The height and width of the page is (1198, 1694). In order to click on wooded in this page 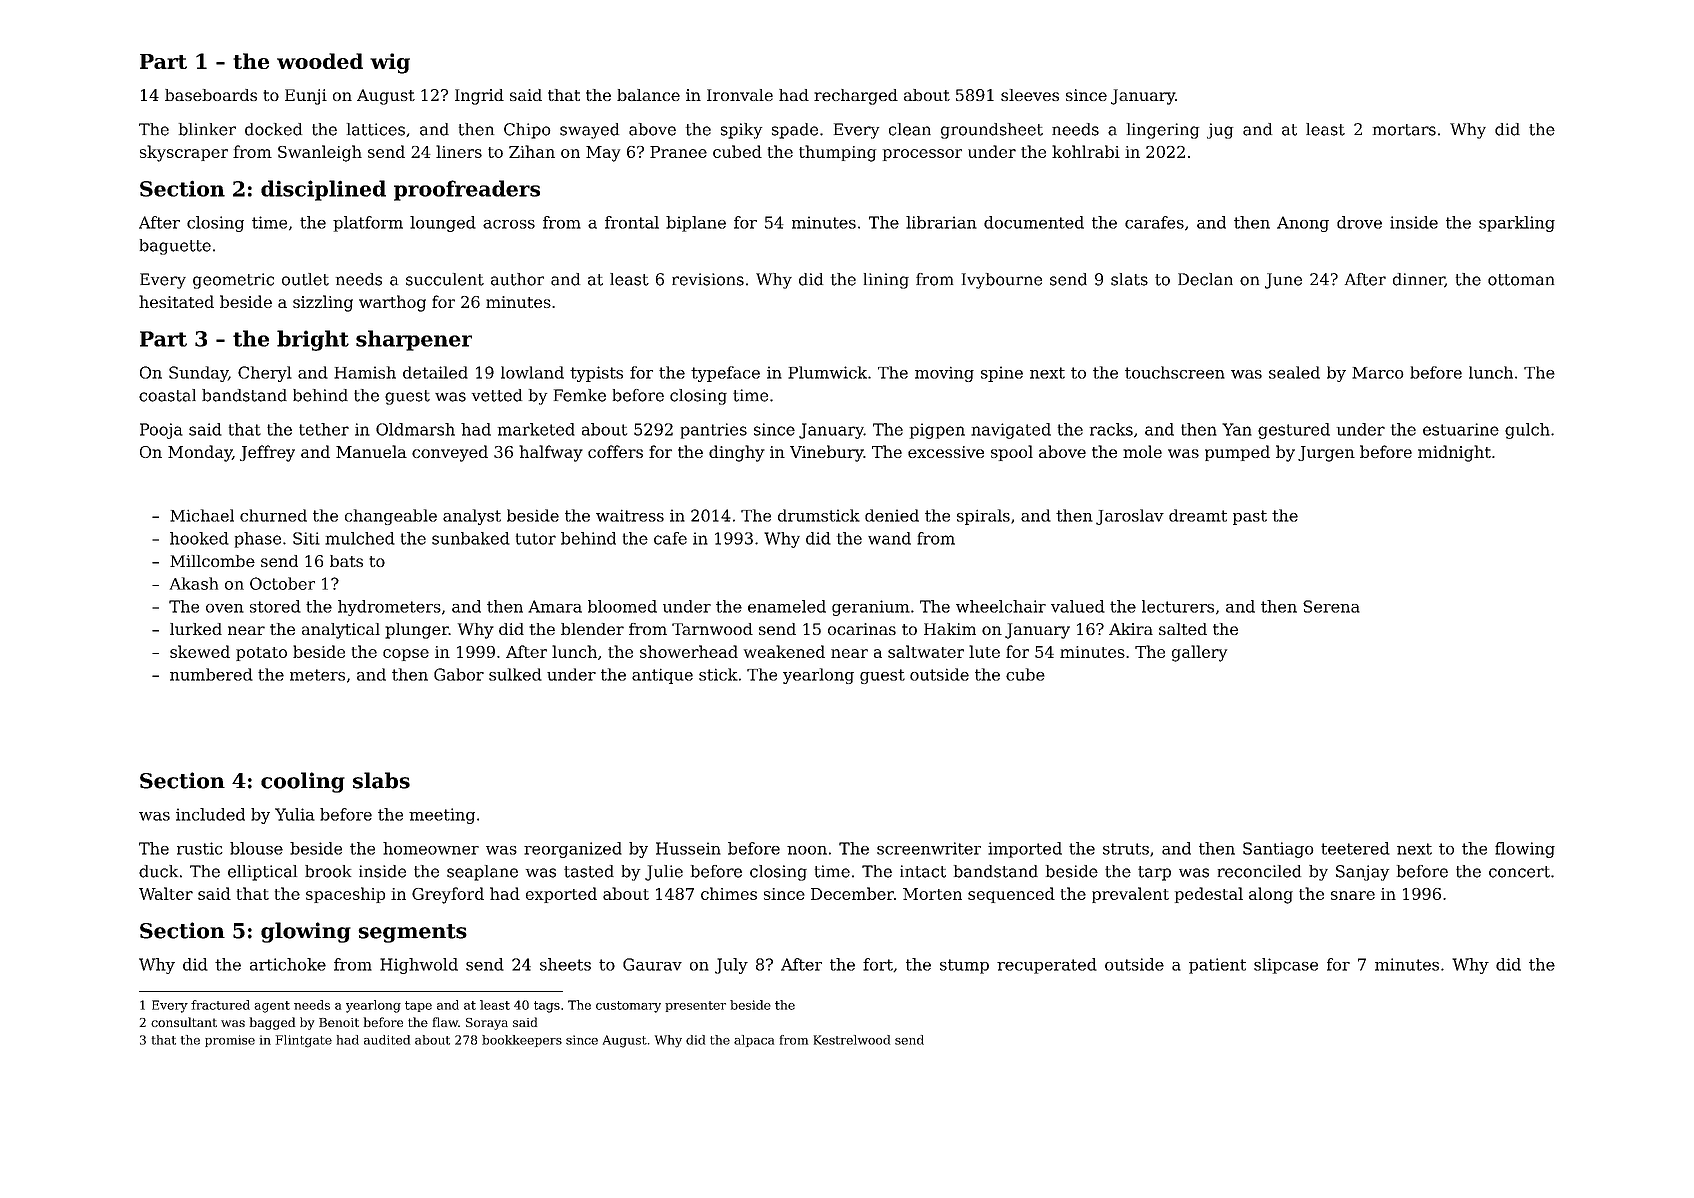, I will do `click(320, 61)`.
